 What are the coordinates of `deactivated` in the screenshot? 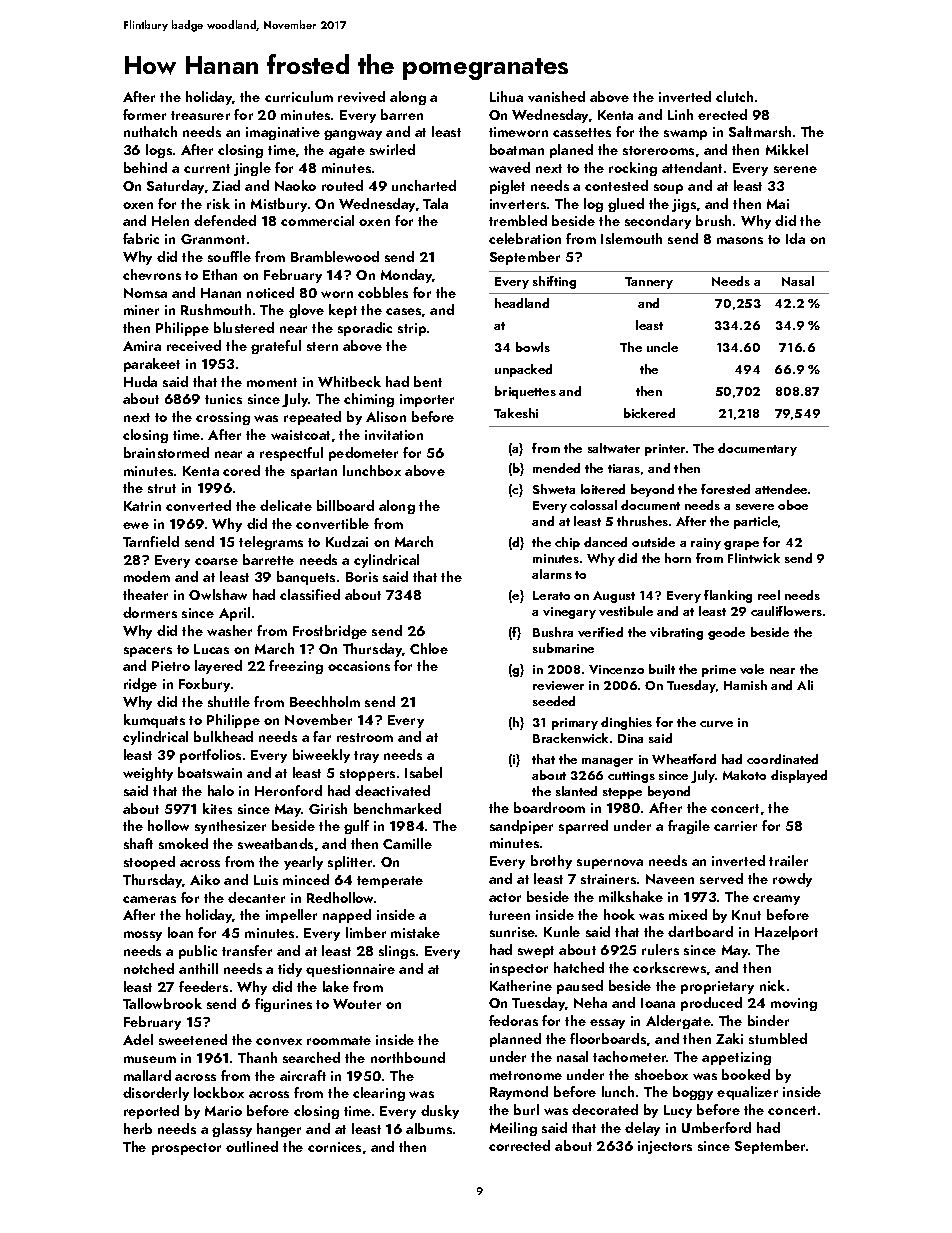 It's located at (392, 790).
